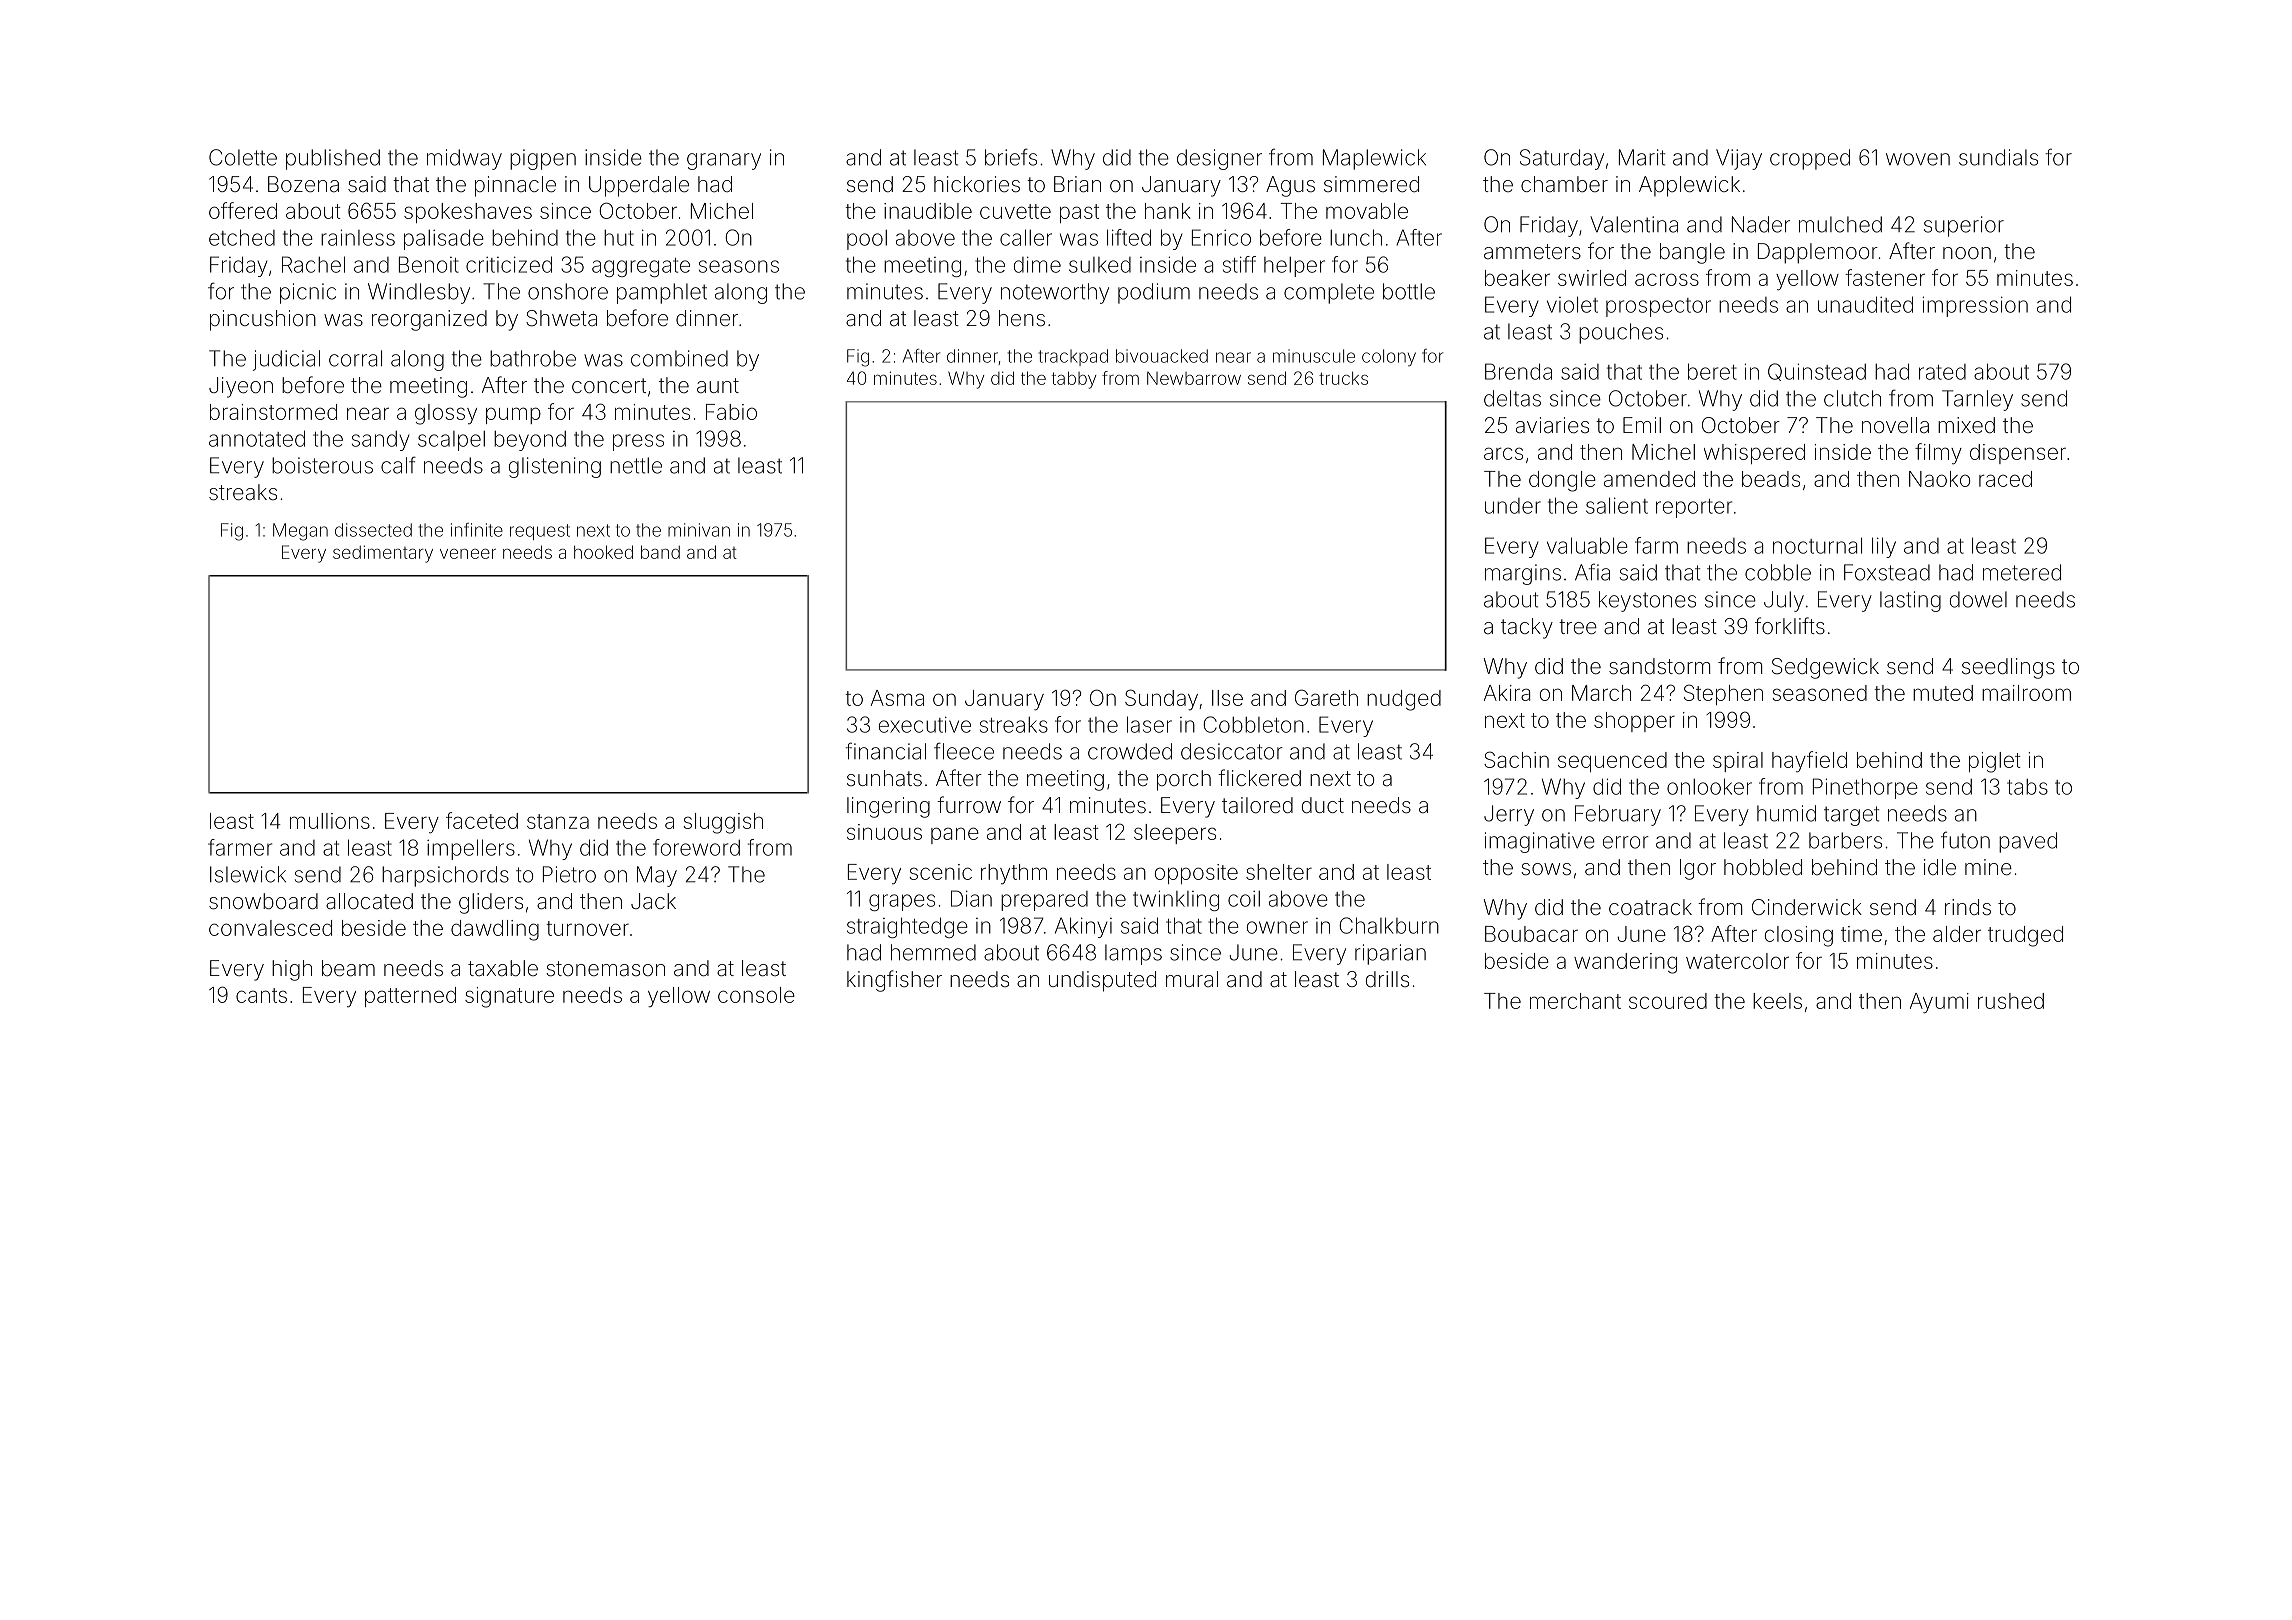 The height and width of the screenshot is (1620, 2292). I want to click on dongle, so click(1562, 481).
